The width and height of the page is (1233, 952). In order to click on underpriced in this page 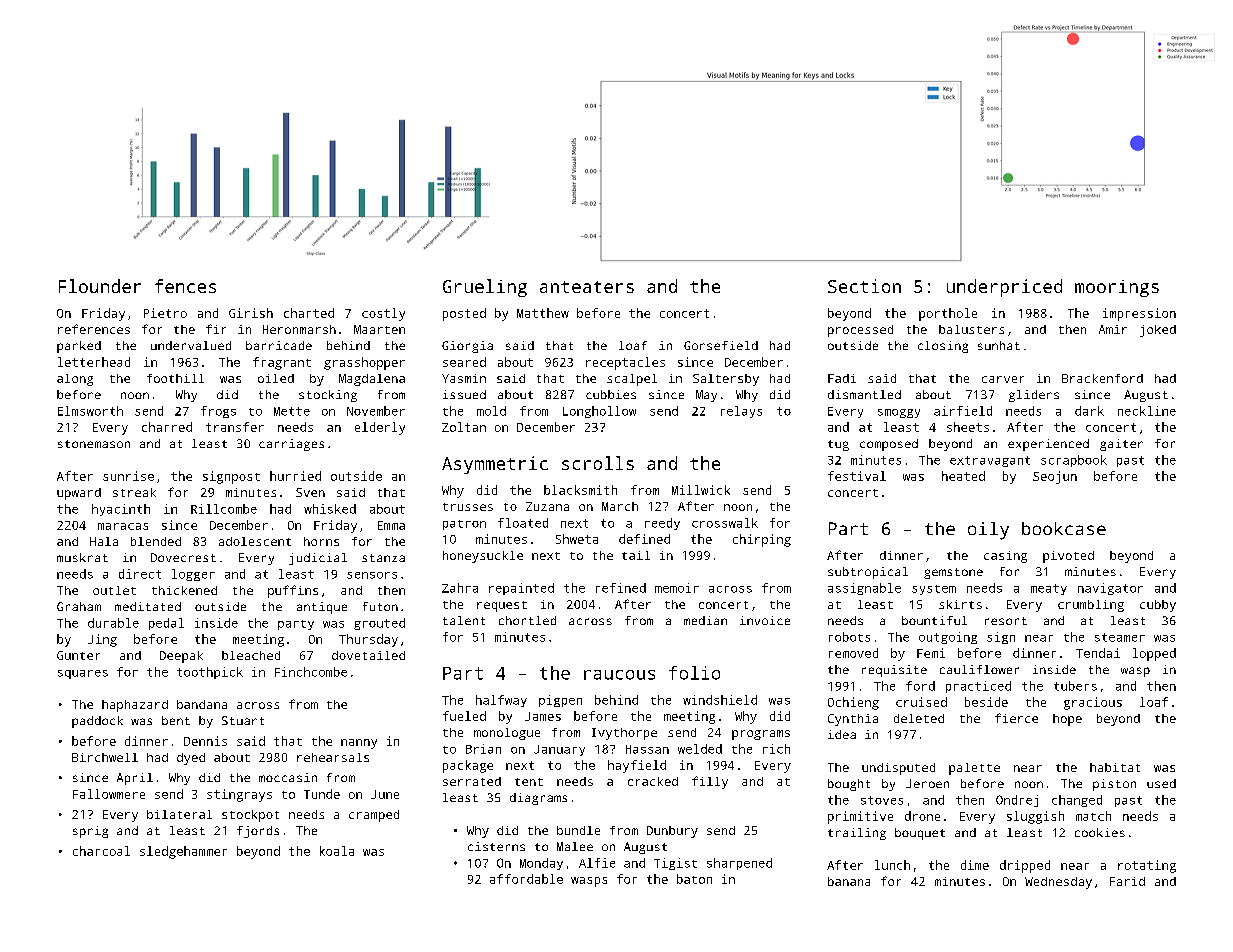, I will do `click(1004, 288)`.
